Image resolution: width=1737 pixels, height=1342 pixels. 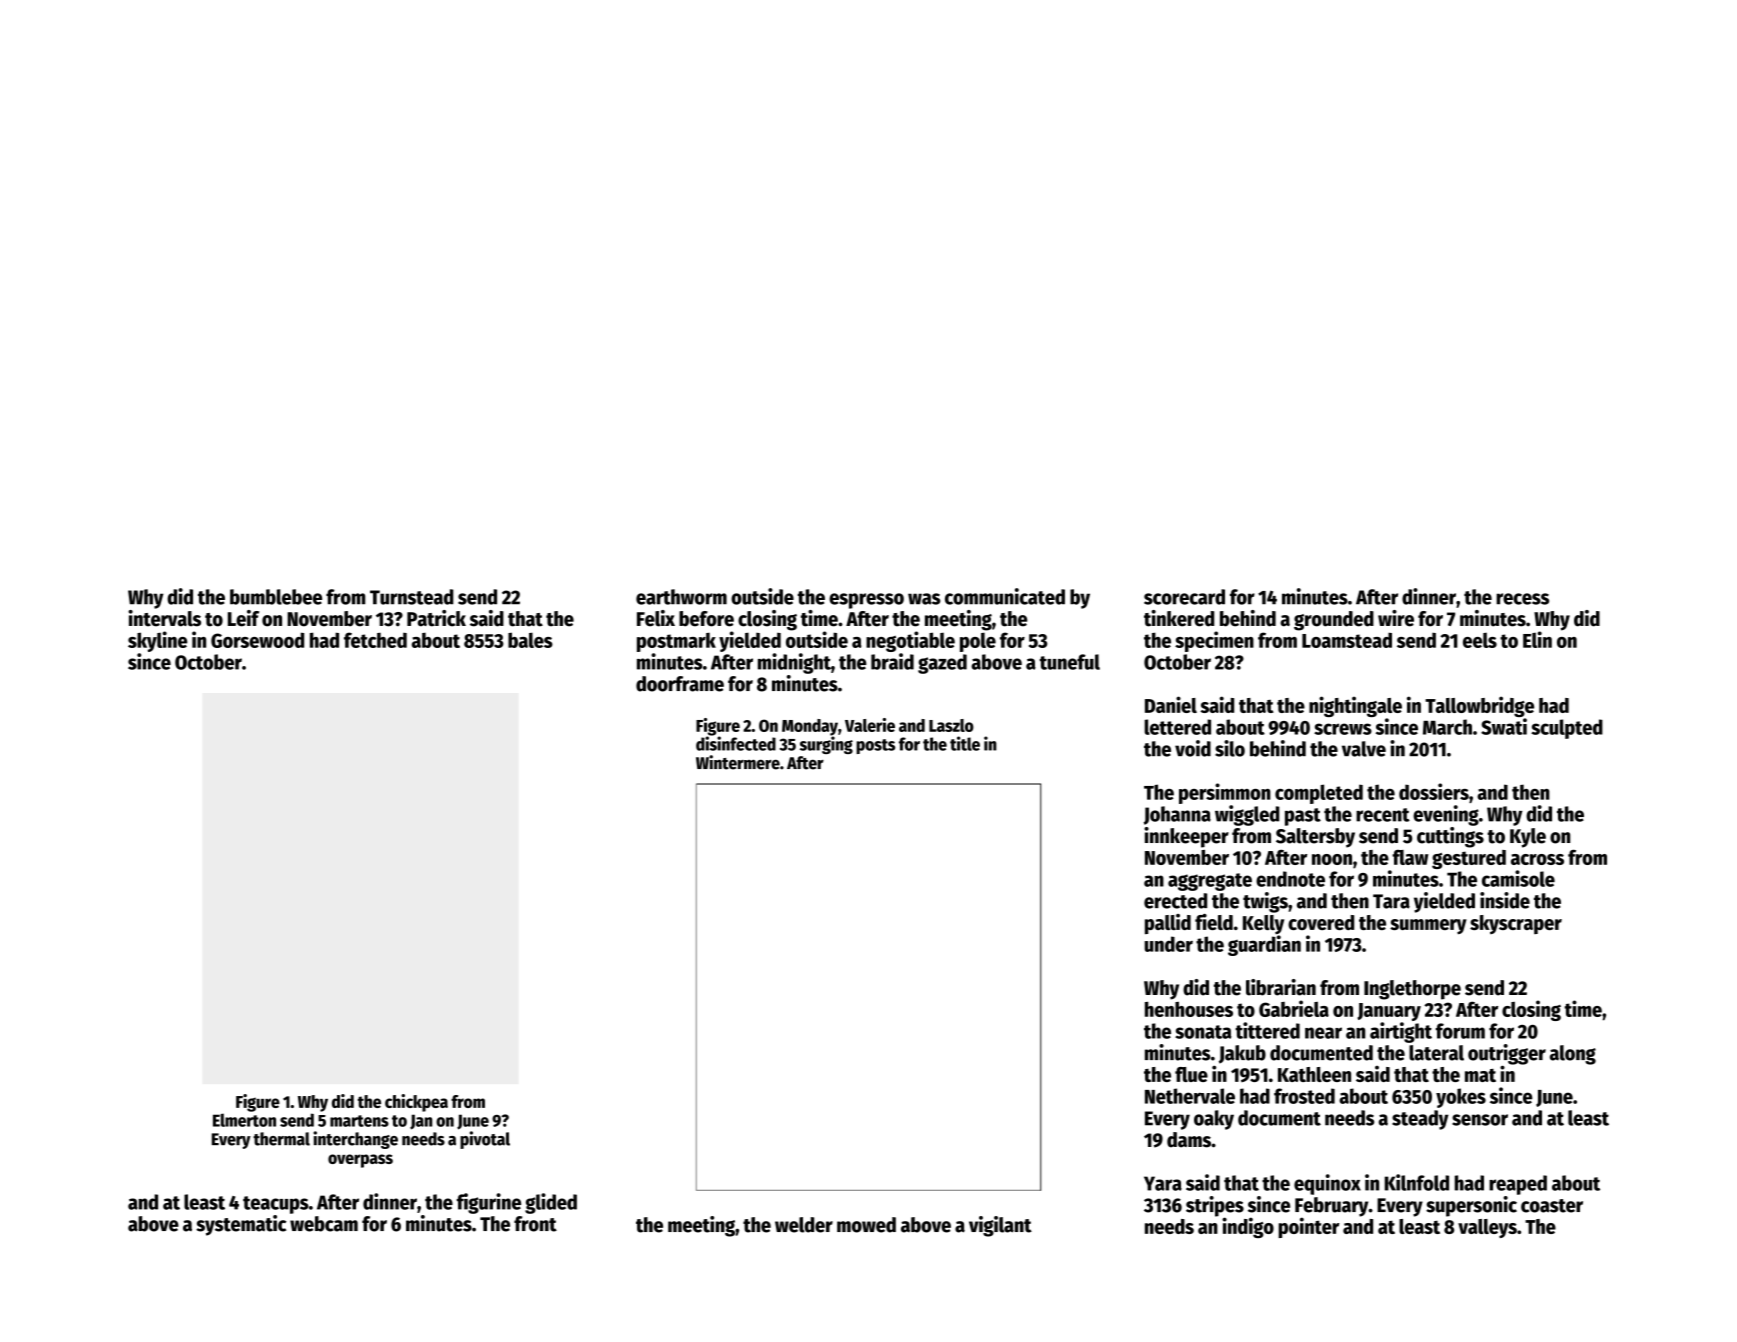 What do you see at coordinates (241, 1225) in the screenshot?
I see `systematic` at bounding box center [241, 1225].
